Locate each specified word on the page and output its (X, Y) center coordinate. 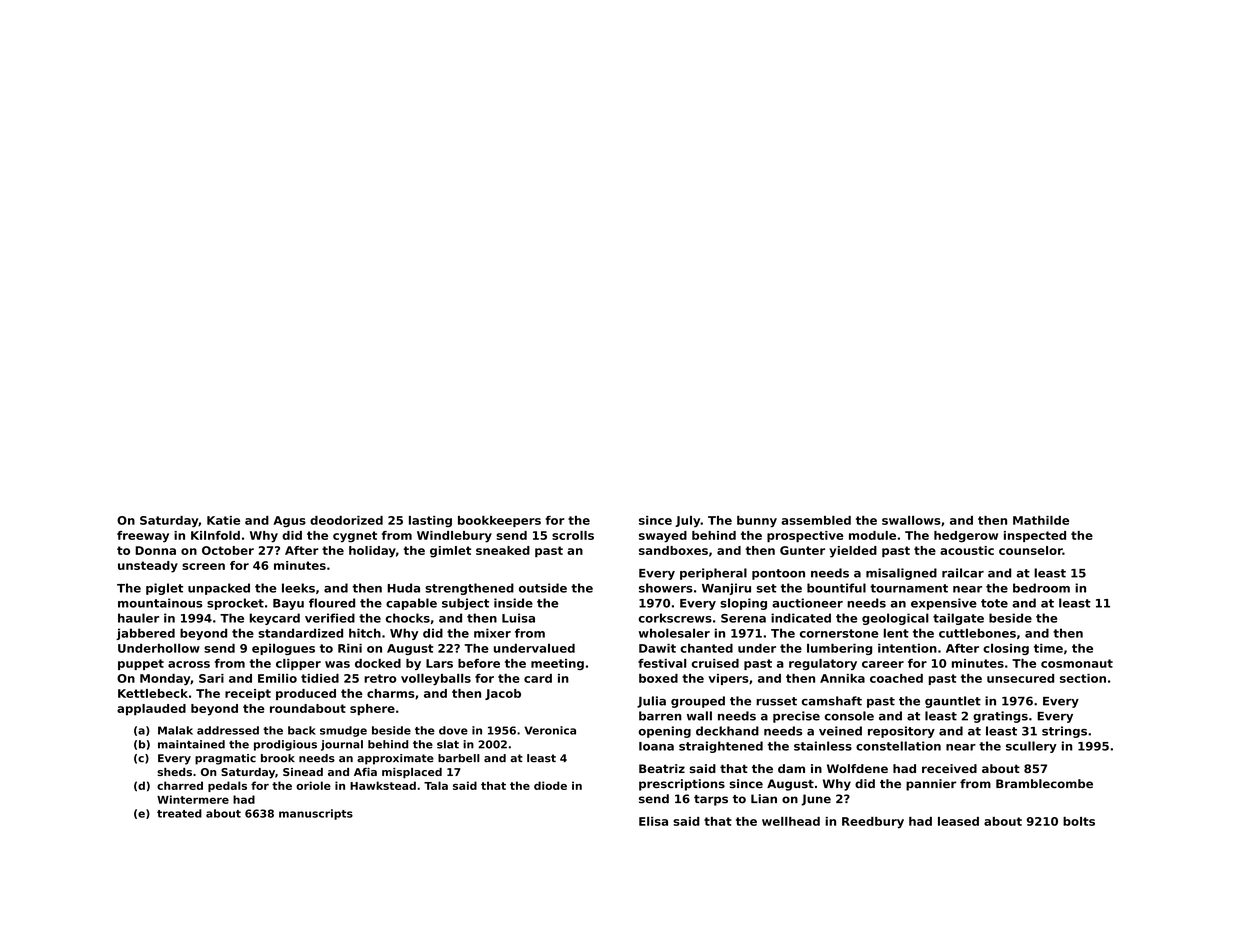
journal (342, 745)
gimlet (450, 552)
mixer (492, 633)
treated (179, 813)
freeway (143, 537)
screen (203, 566)
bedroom (1041, 588)
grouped (698, 702)
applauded (151, 710)
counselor (1031, 550)
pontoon (778, 574)
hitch (365, 633)
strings (1064, 732)
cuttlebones (977, 633)
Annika (842, 678)
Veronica (550, 730)
